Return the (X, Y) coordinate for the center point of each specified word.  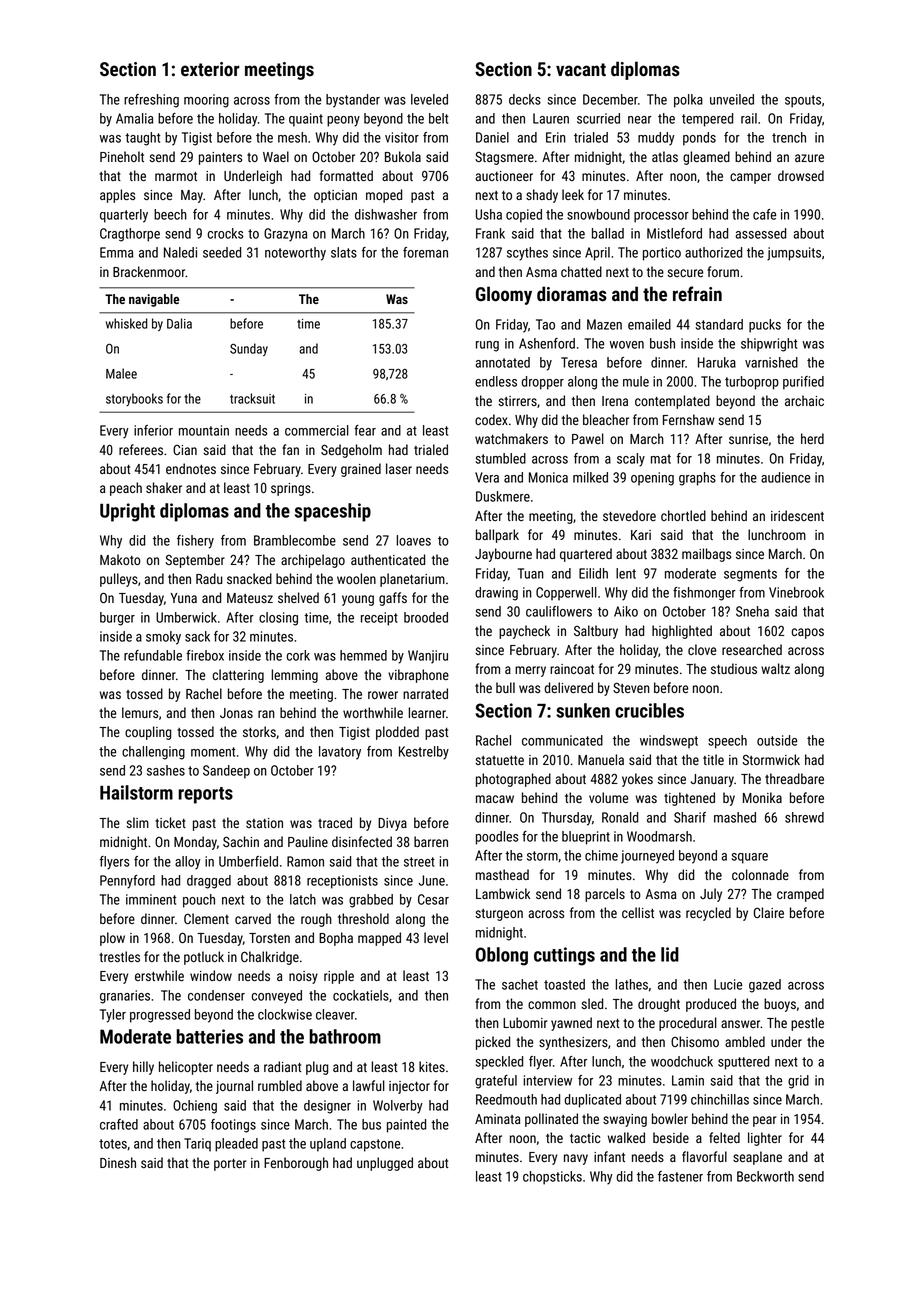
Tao (545, 324)
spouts (803, 101)
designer (327, 1107)
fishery (195, 542)
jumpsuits (794, 254)
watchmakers (511, 438)
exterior (210, 69)
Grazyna (285, 235)
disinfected (362, 841)
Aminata (497, 1119)
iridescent (797, 515)
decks (525, 99)
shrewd (804, 817)
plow (112, 939)
